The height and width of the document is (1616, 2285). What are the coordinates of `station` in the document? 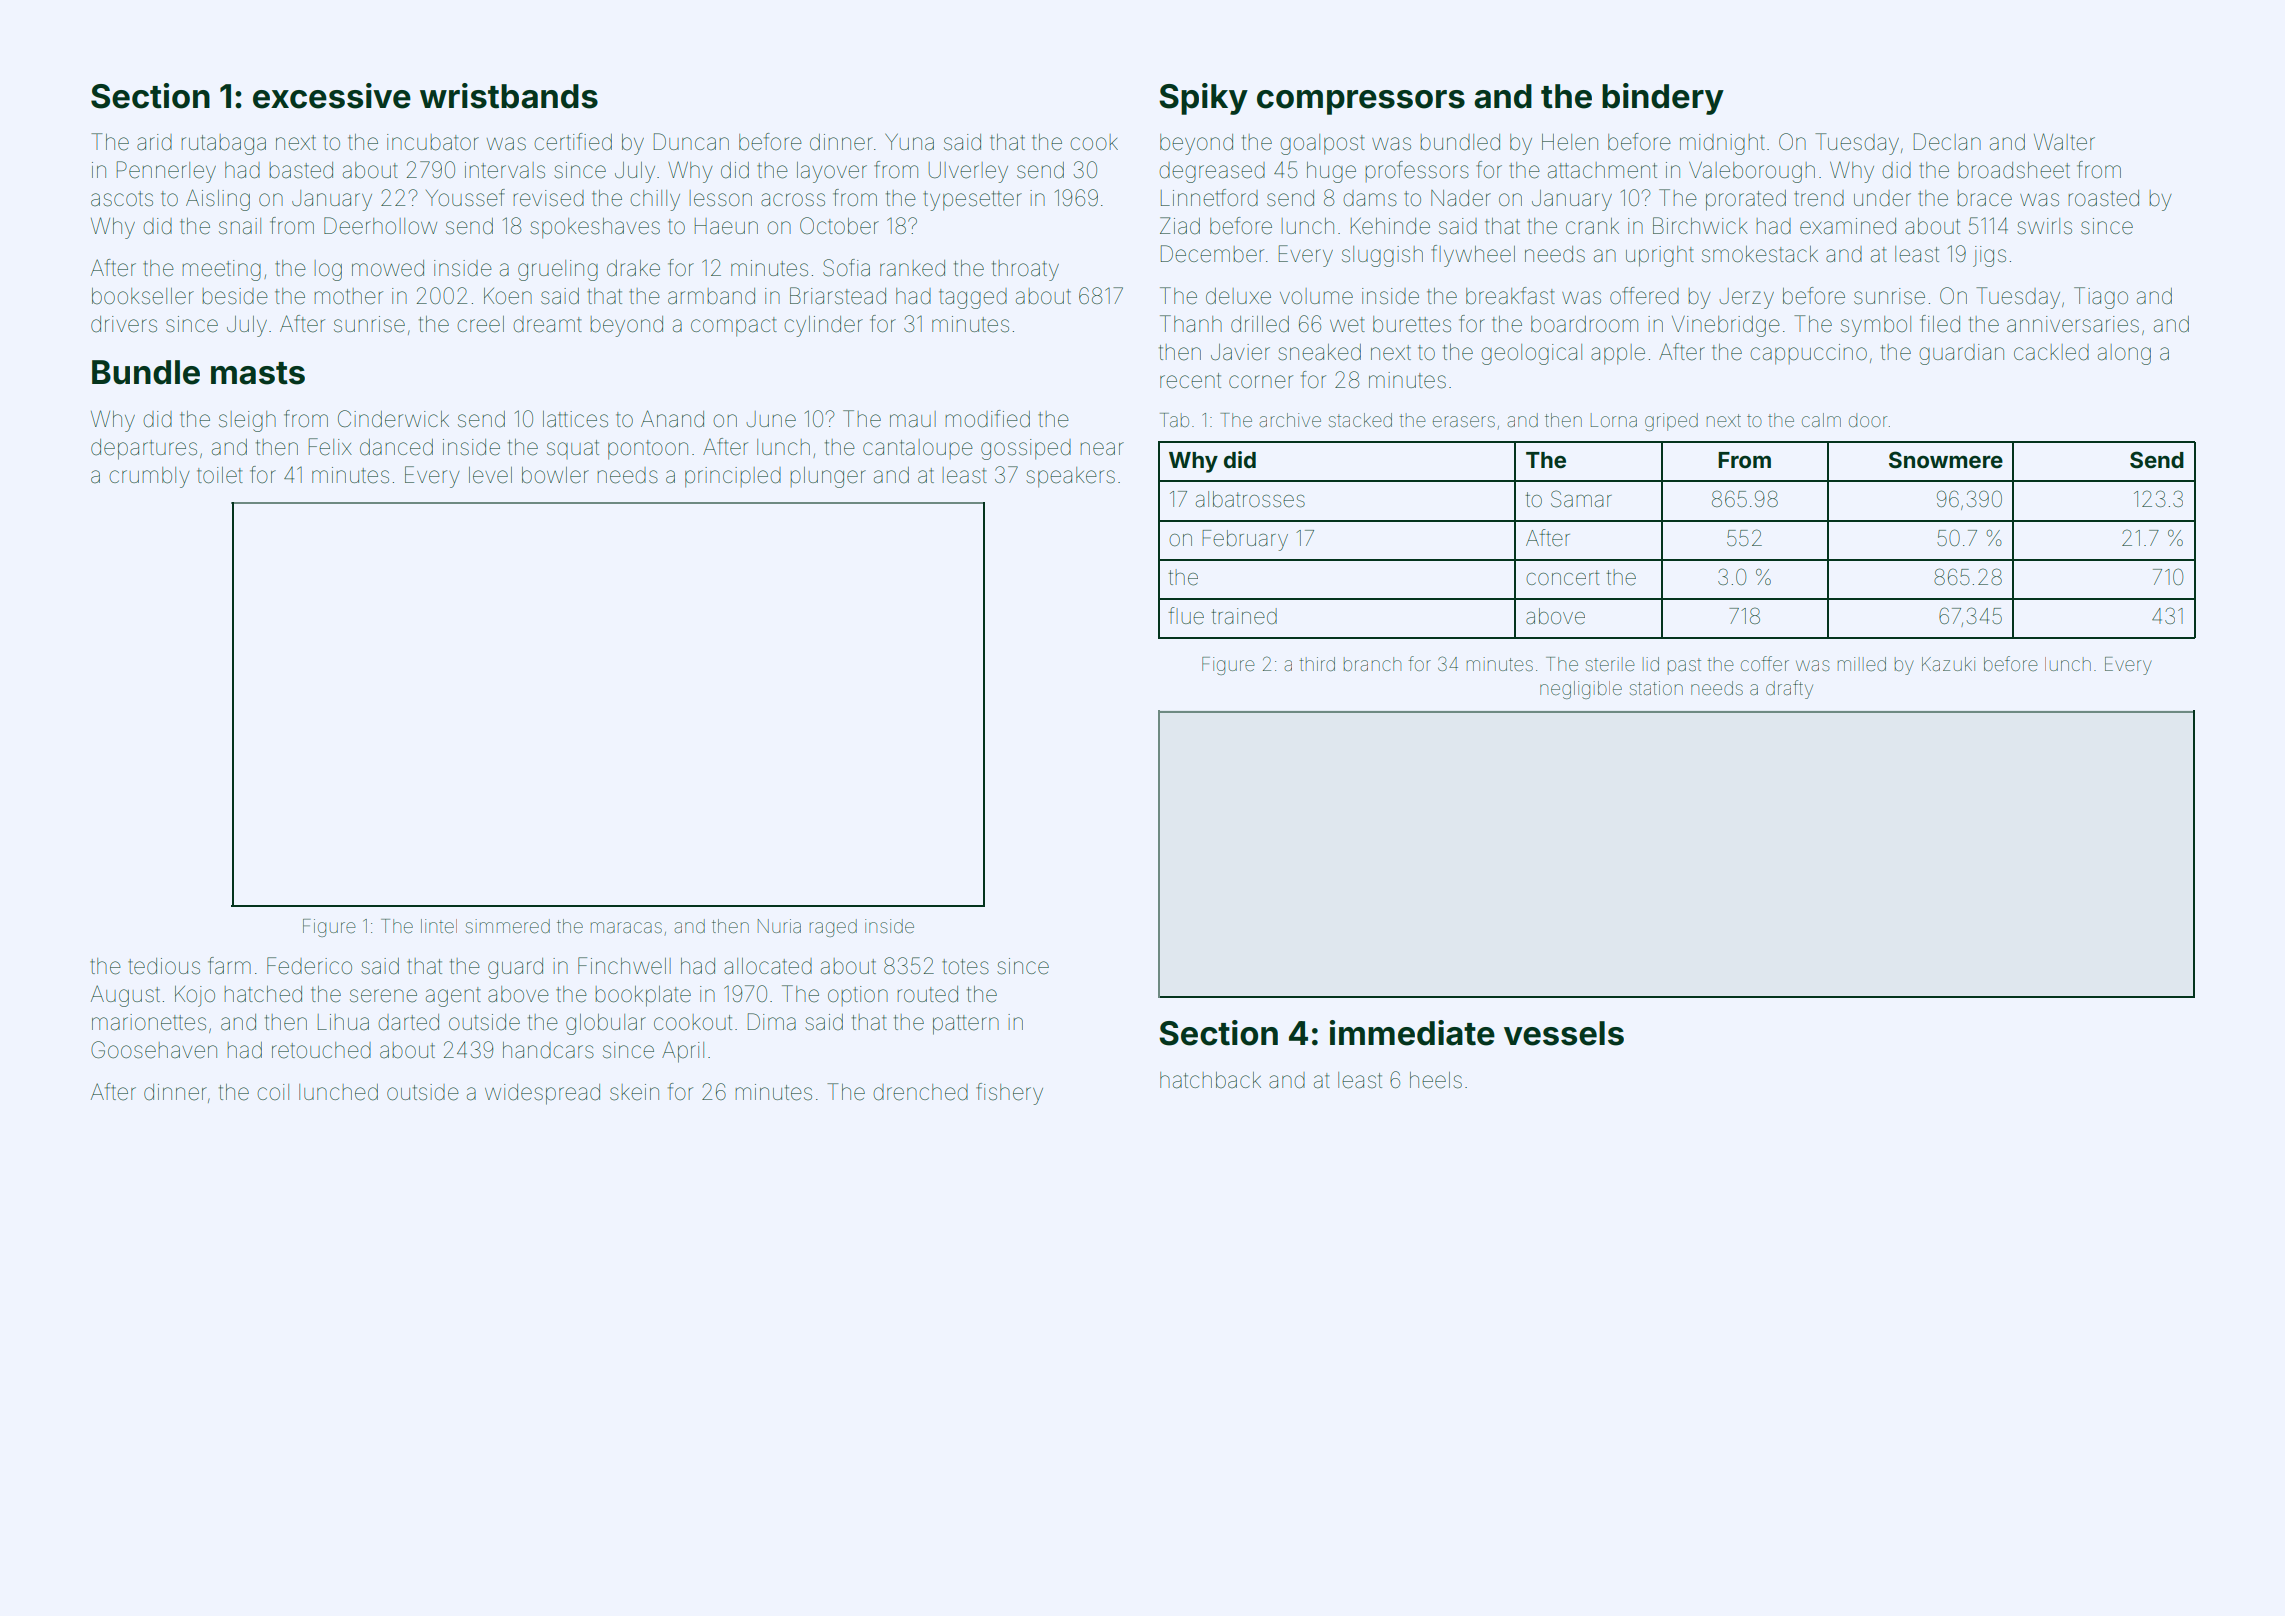 It's located at (1656, 688).
